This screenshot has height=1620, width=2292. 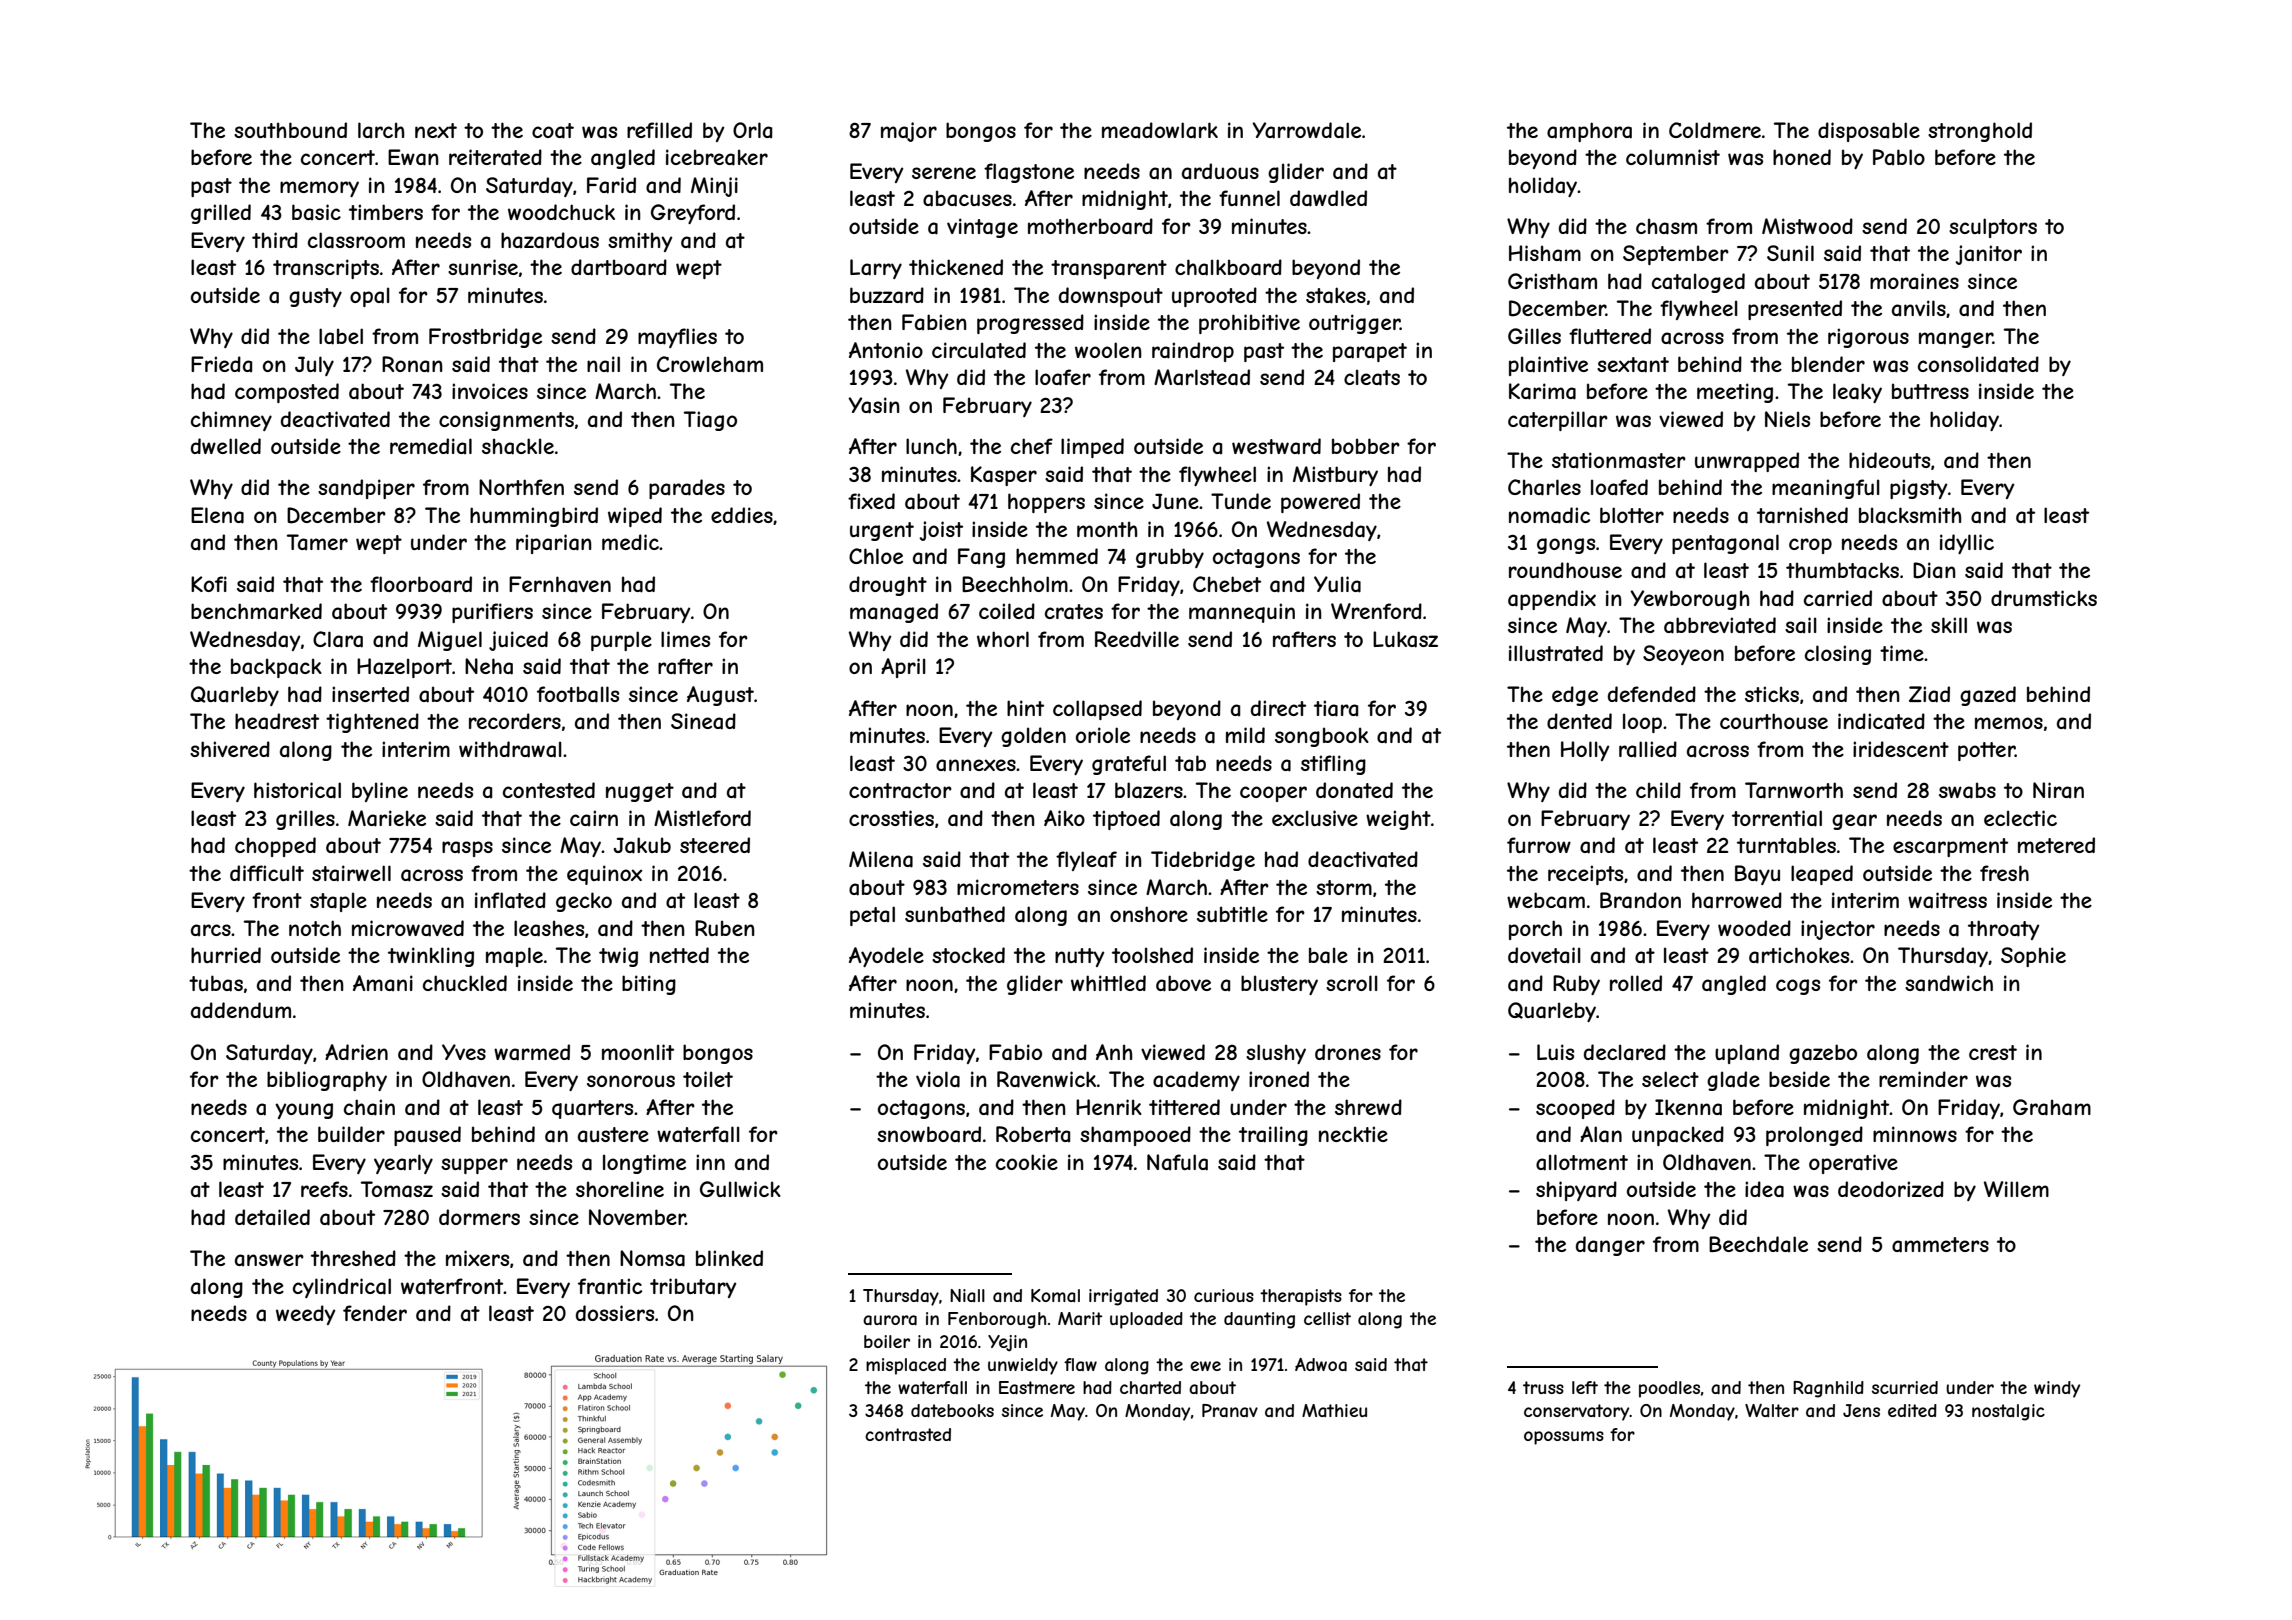 What do you see at coordinates (929, 1134) in the screenshot?
I see `snowboard` at bounding box center [929, 1134].
